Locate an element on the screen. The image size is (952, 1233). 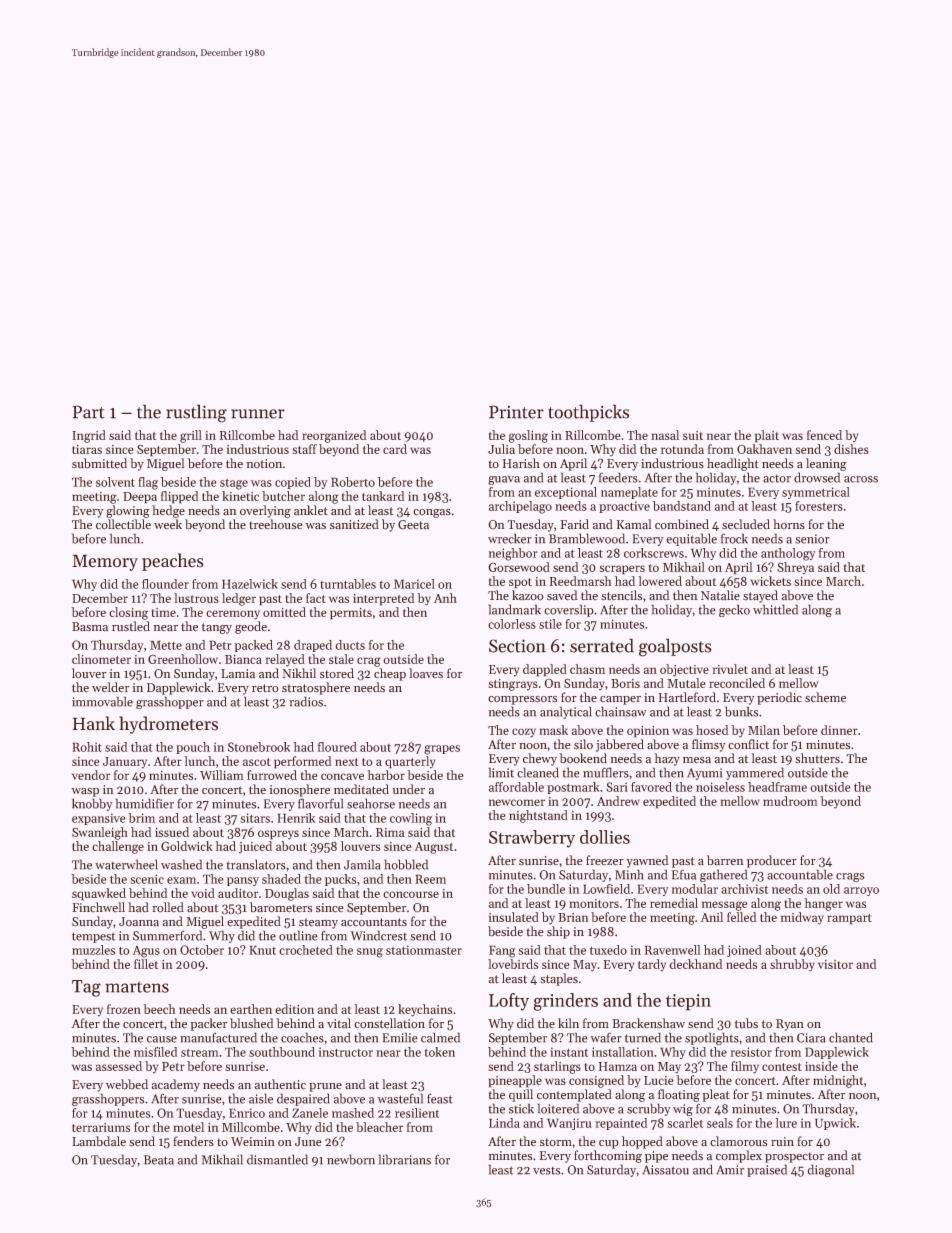
loaves is located at coordinates (426, 673).
